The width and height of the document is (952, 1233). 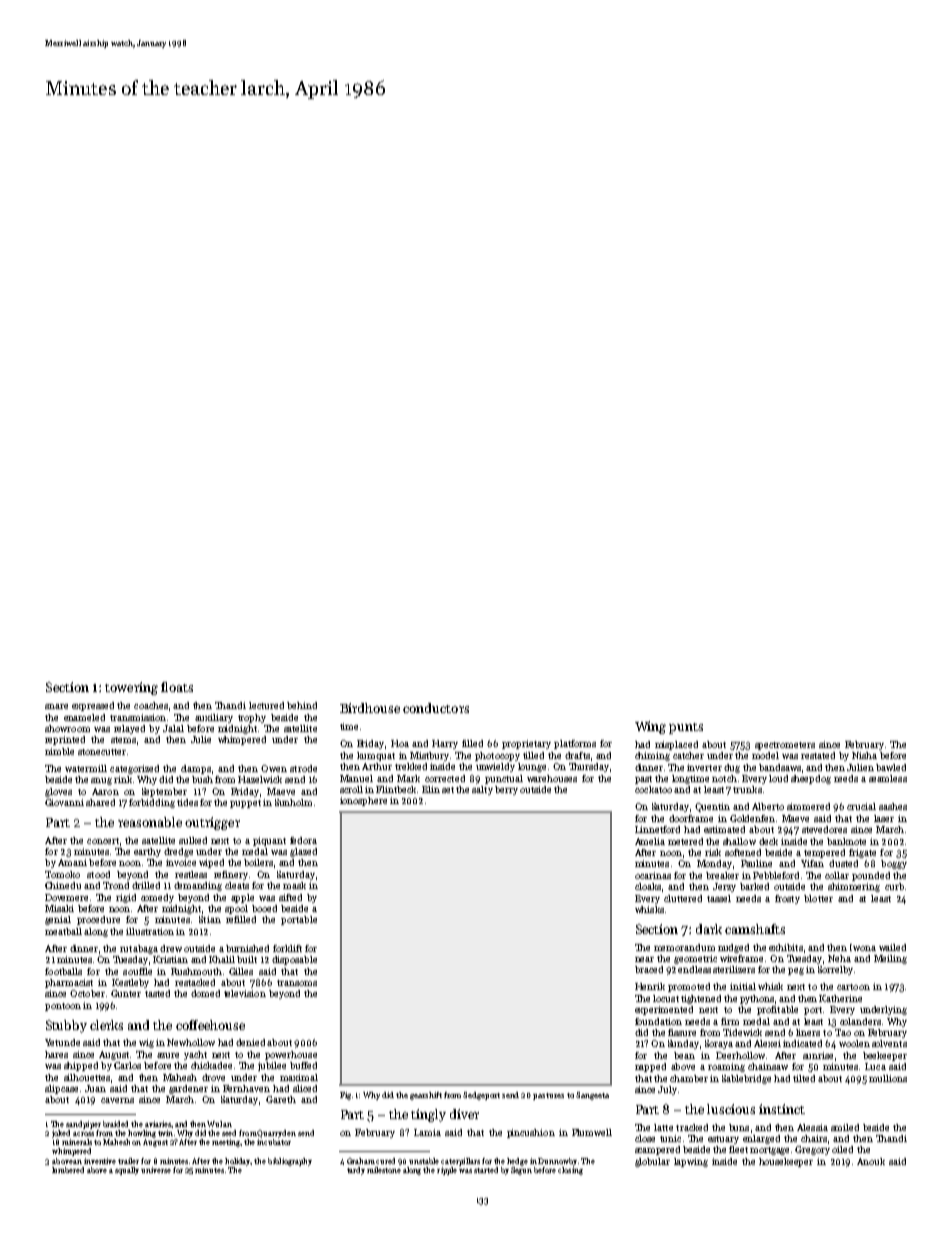 I want to click on smiled, so click(x=845, y=1127).
